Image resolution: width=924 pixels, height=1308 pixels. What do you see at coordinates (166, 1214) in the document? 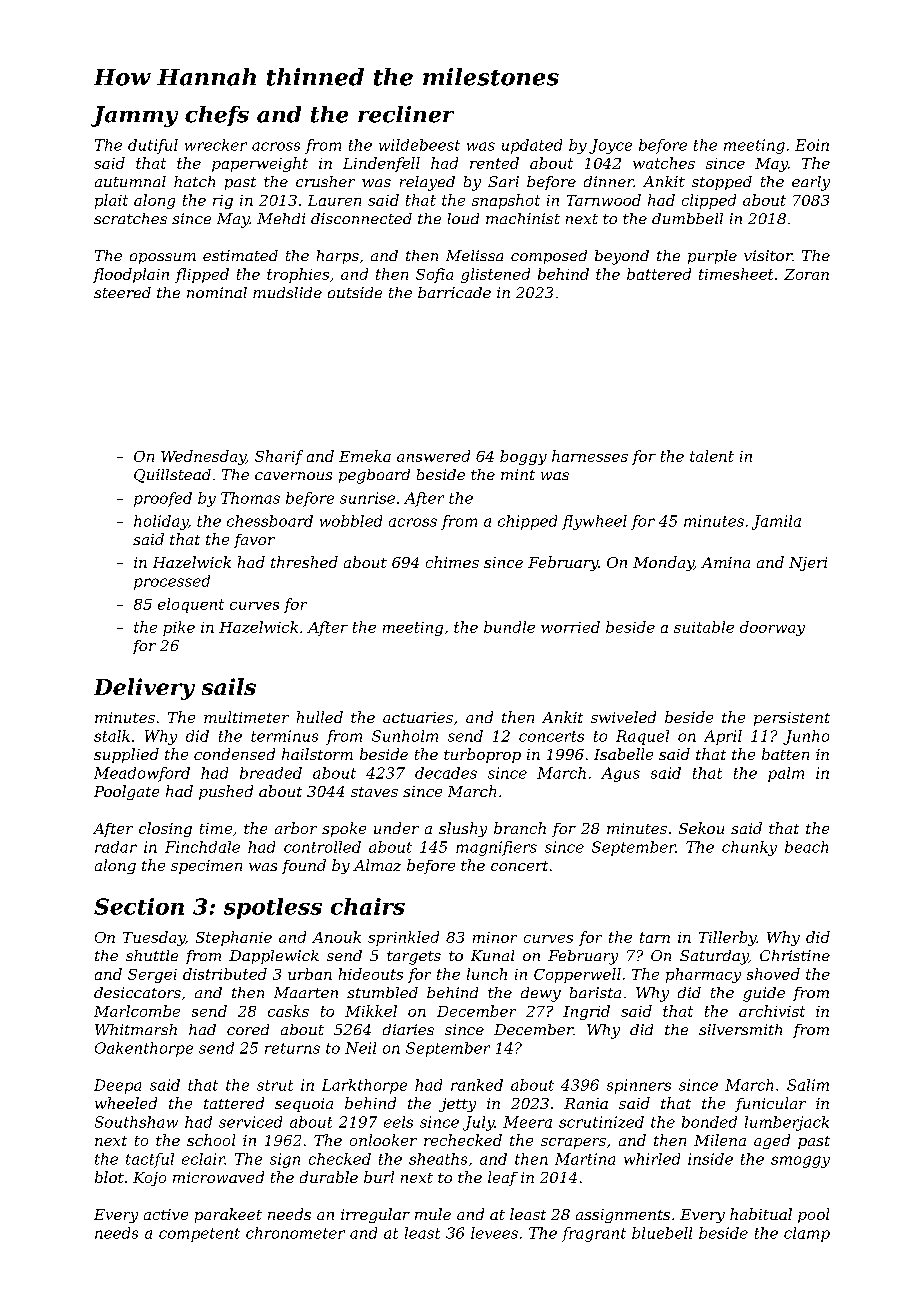
I see `active` at bounding box center [166, 1214].
